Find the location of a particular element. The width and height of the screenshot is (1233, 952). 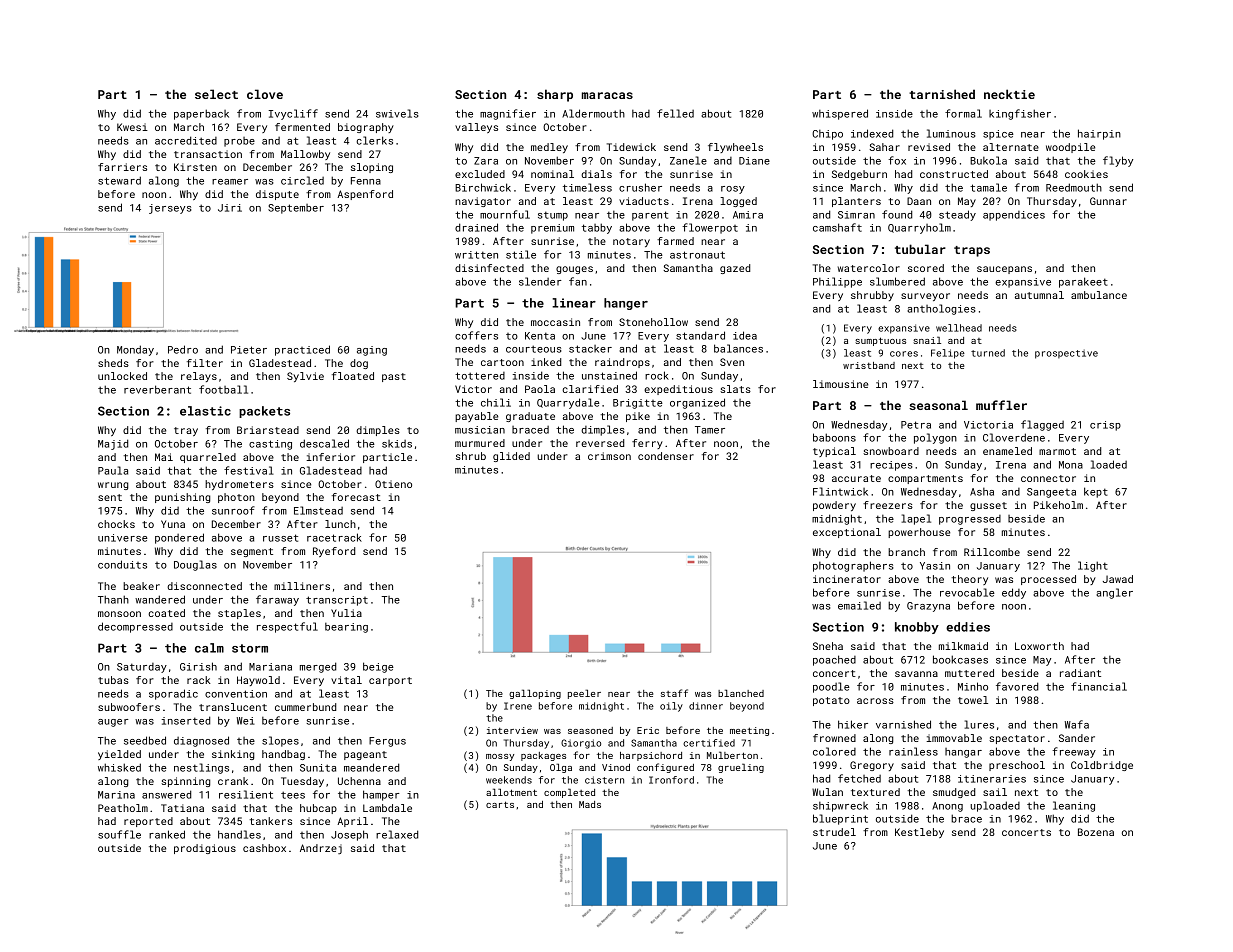

whisked is located at coordinates (119, 767).
